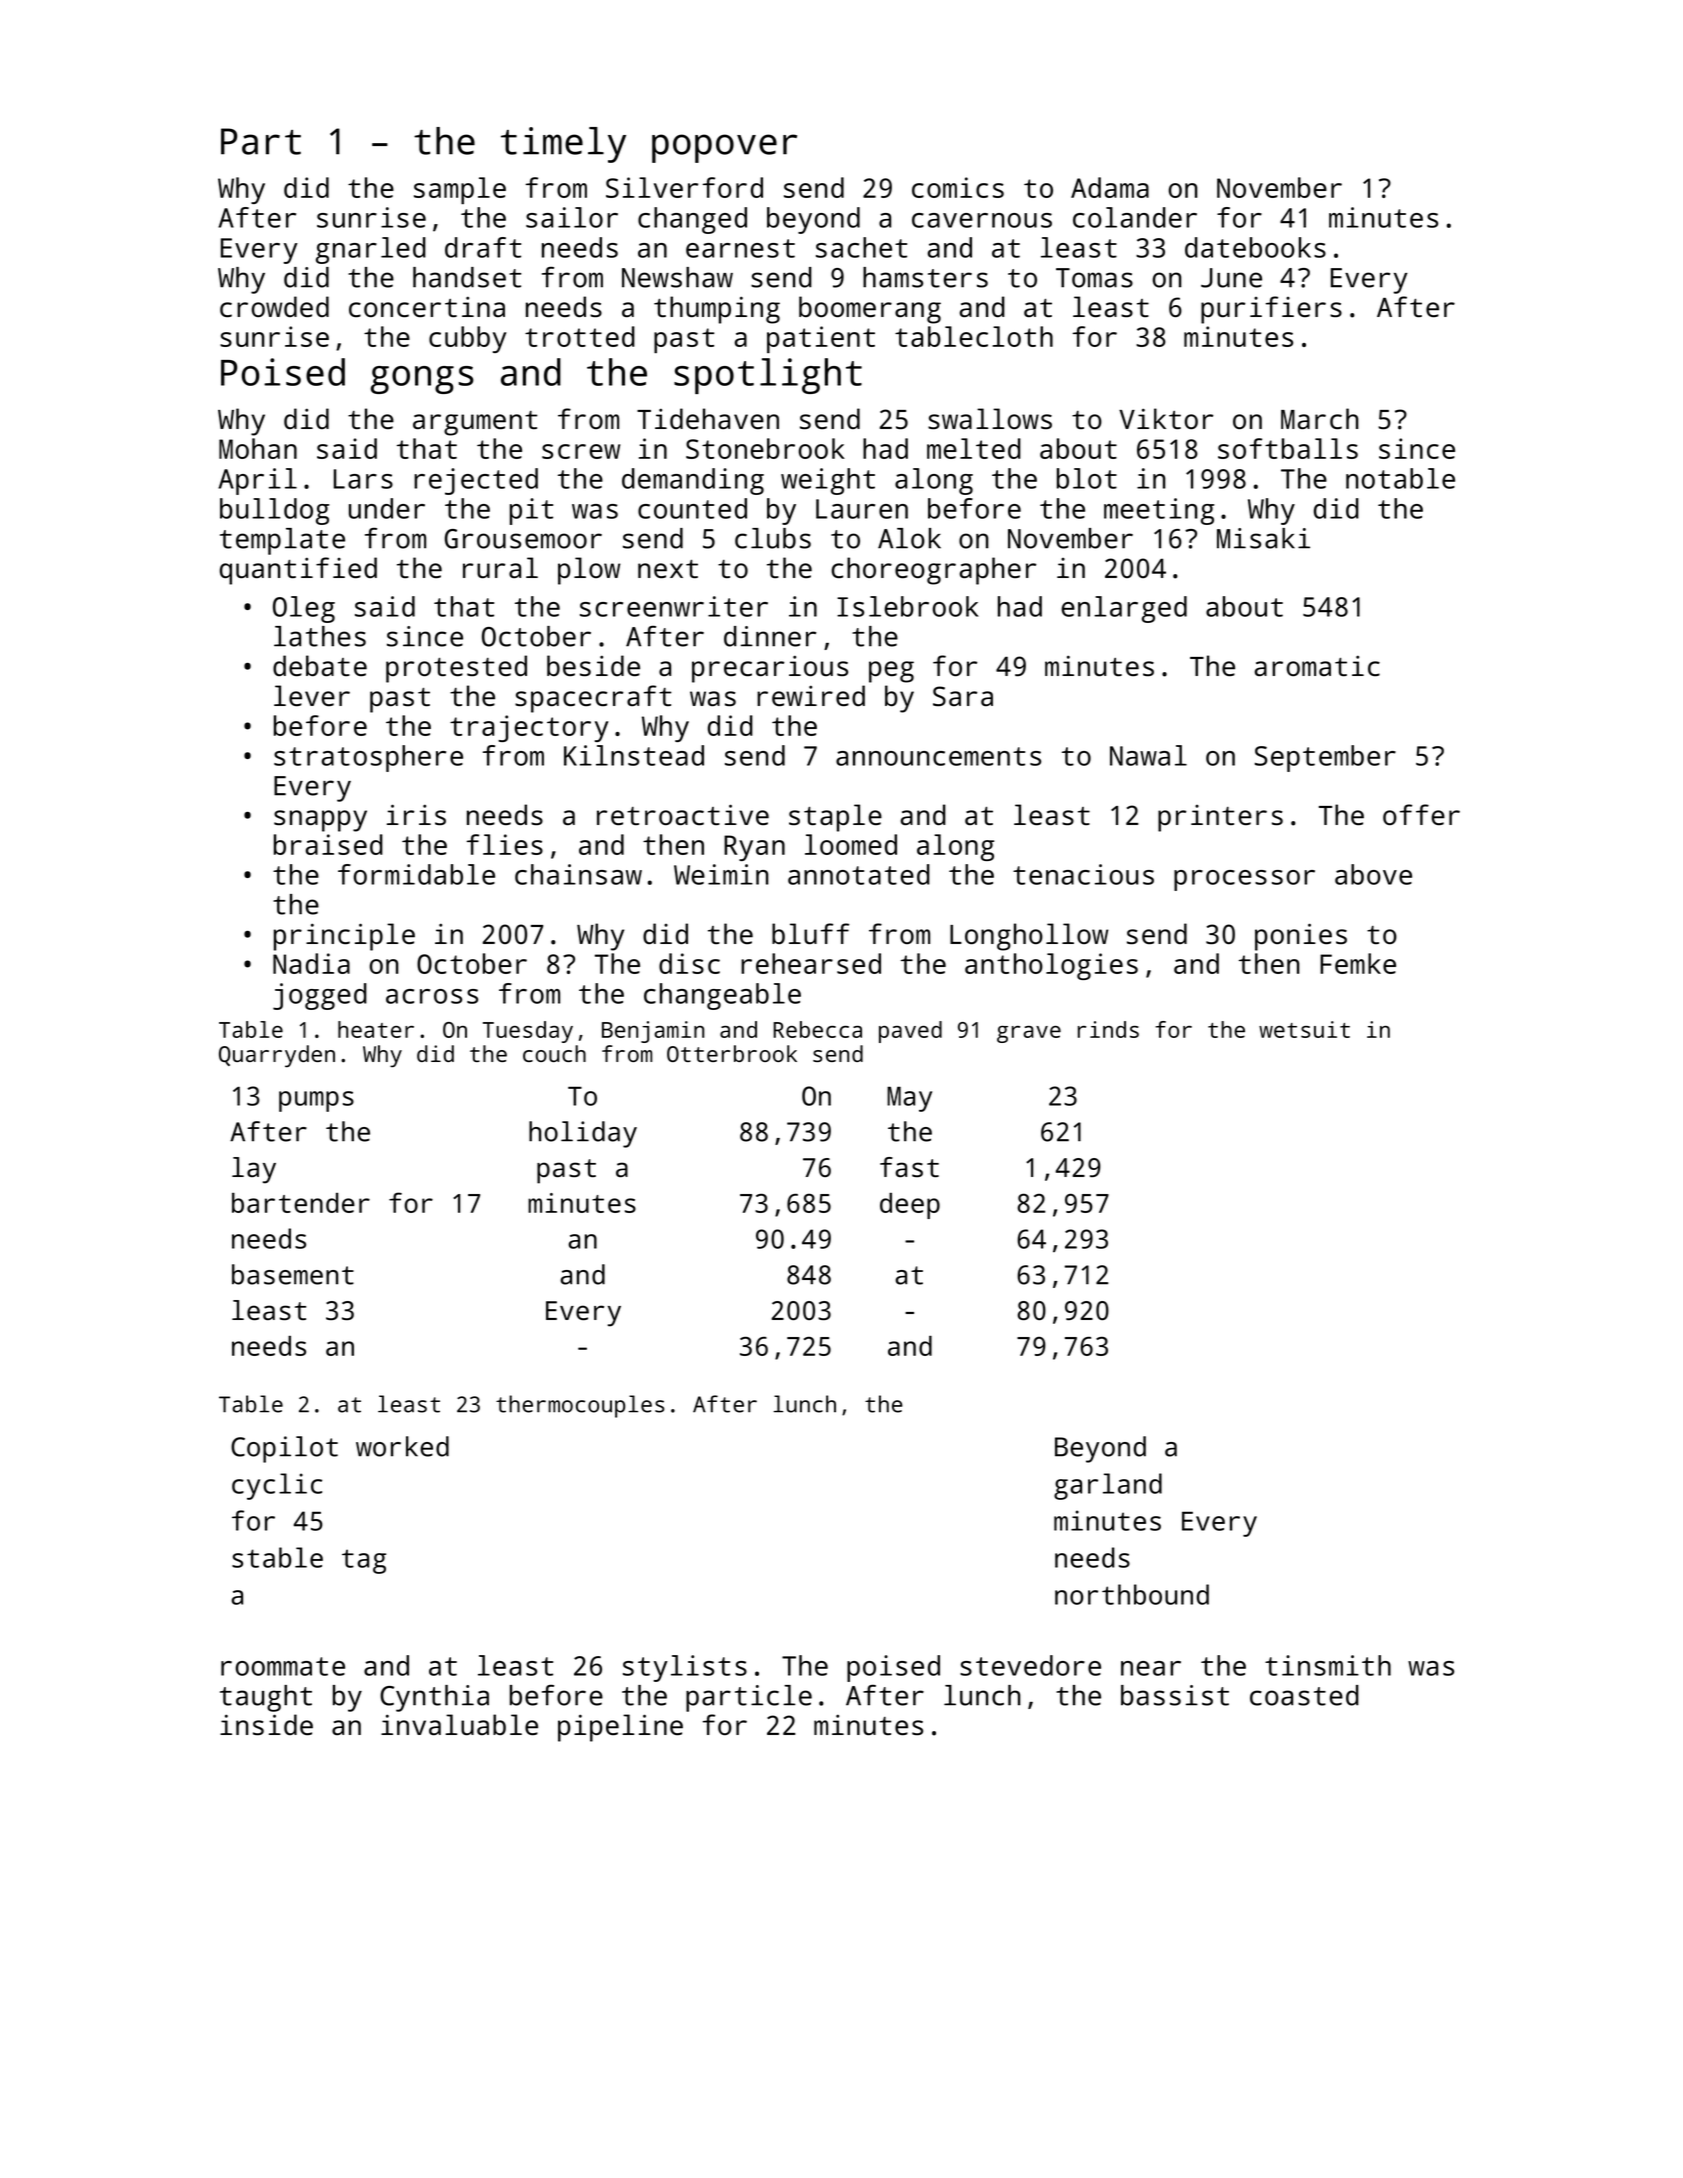  What do you see at coordinates (773, 538) in the screenshot?
I see `clubs` at bounding box center [773, 538].
